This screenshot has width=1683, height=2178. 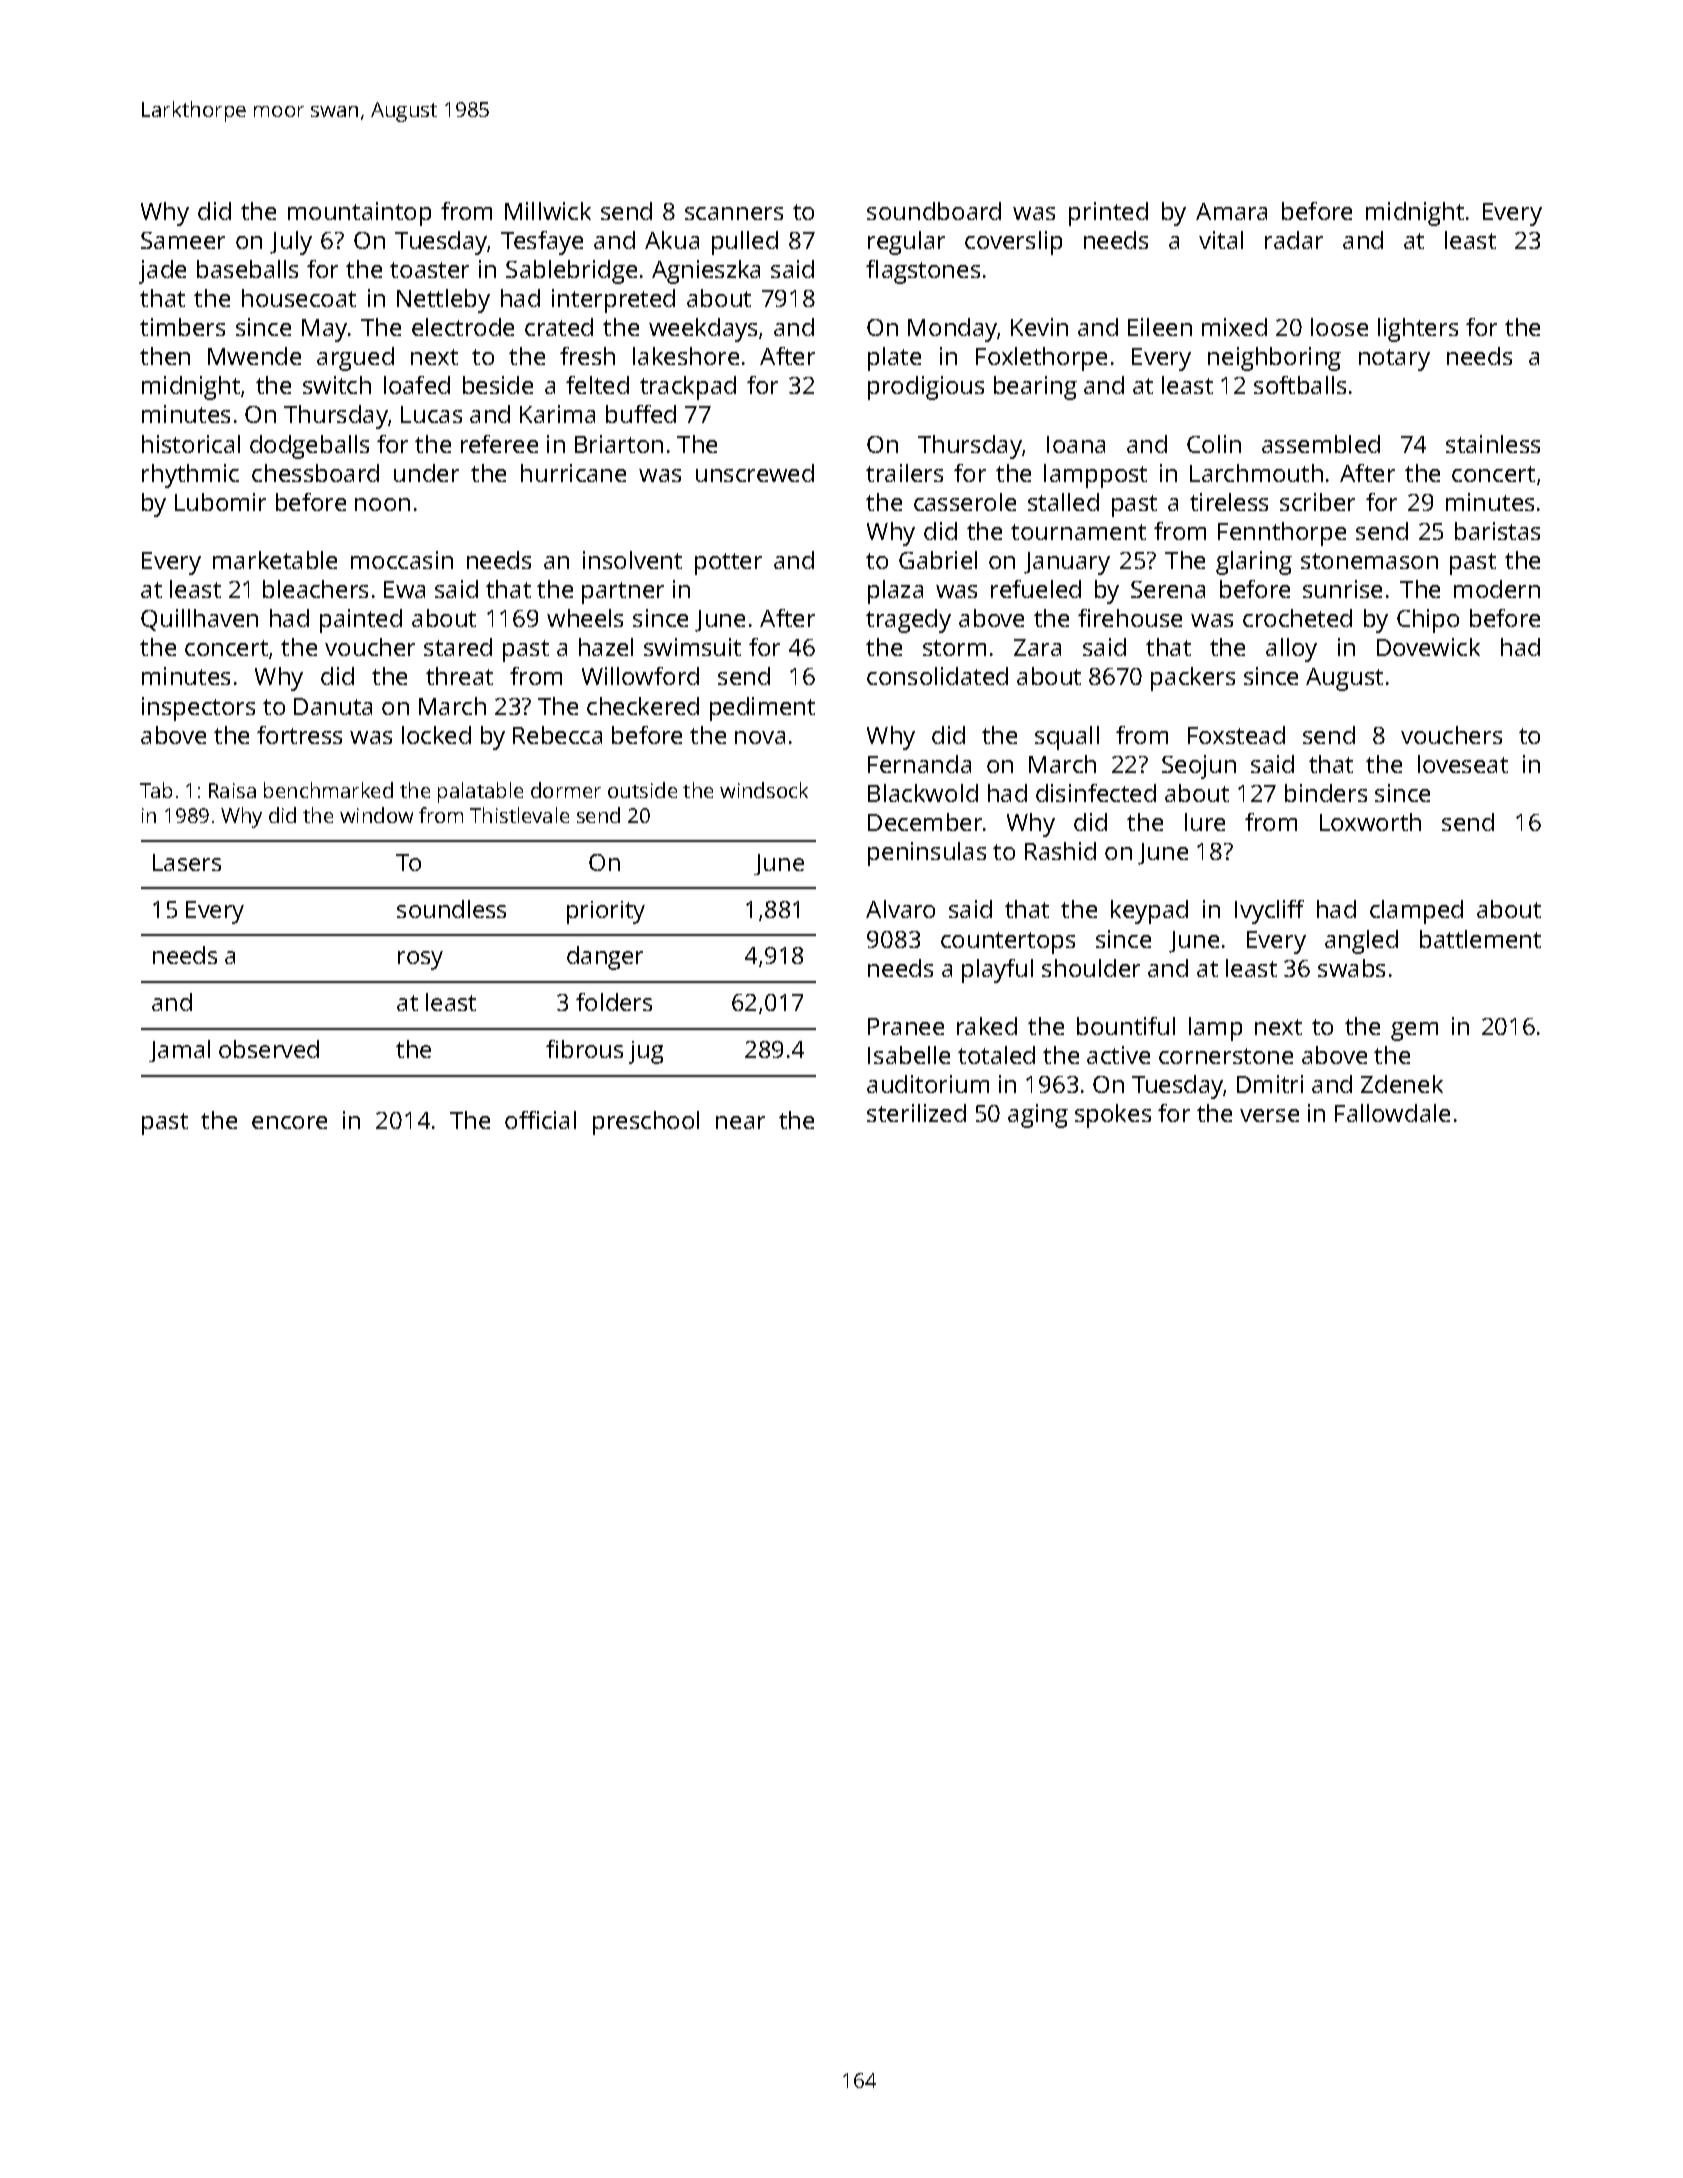 I want to click on Mwende, so click(x=254, y=356).
